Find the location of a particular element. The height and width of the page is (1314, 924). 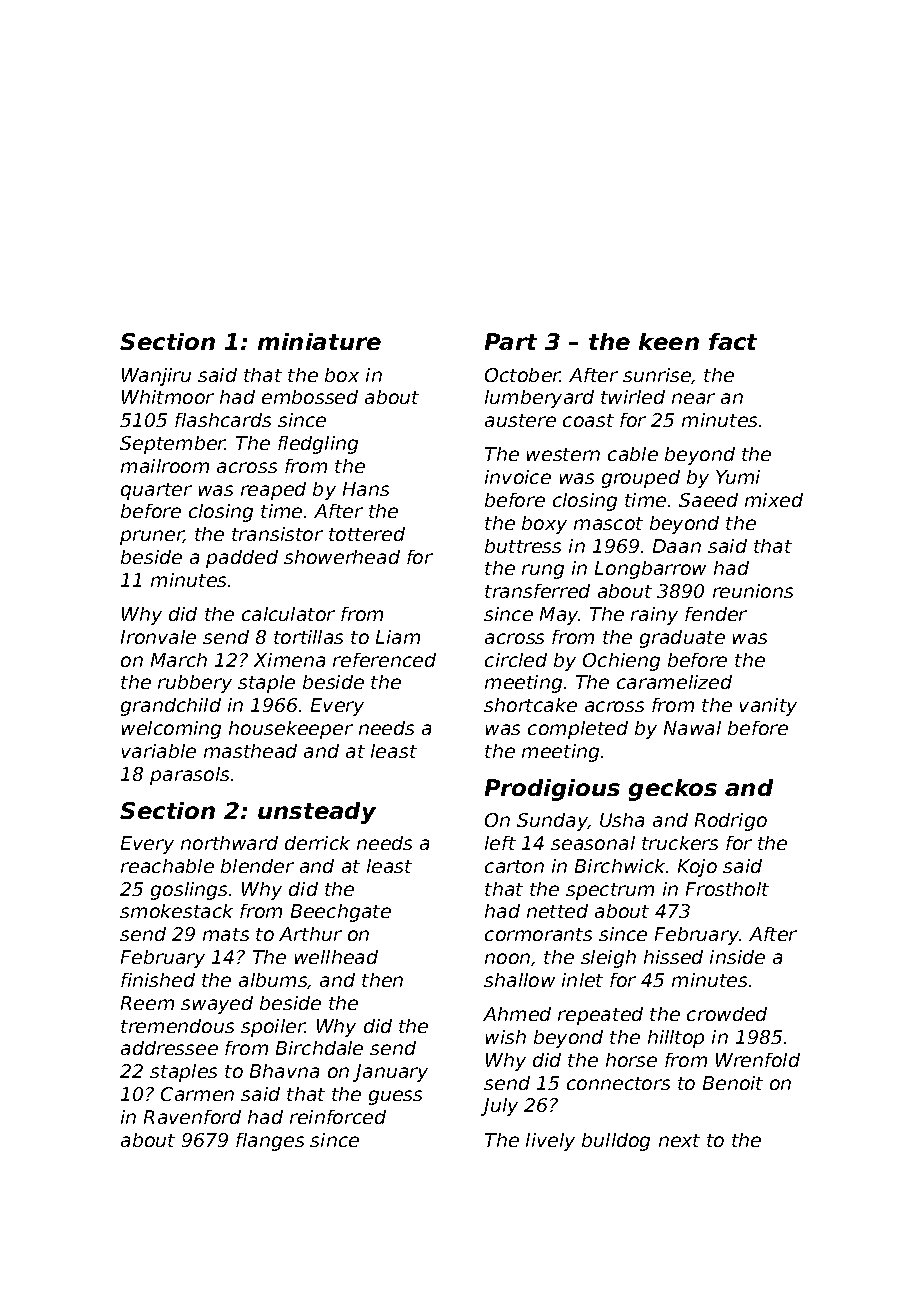

lively is located at coordinates (550, 1142).
